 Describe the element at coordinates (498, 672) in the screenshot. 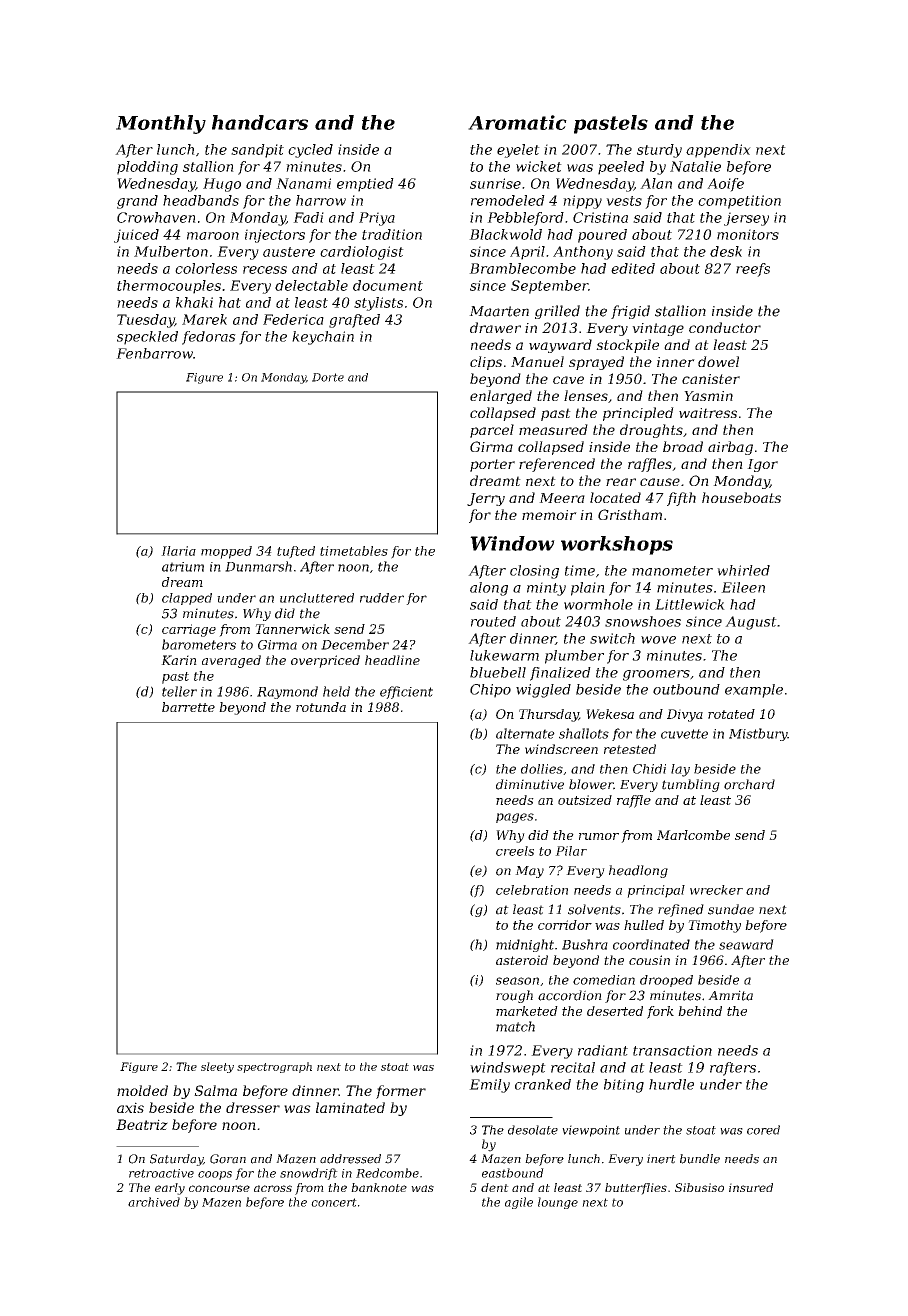

I see `bluebell` at that location.
